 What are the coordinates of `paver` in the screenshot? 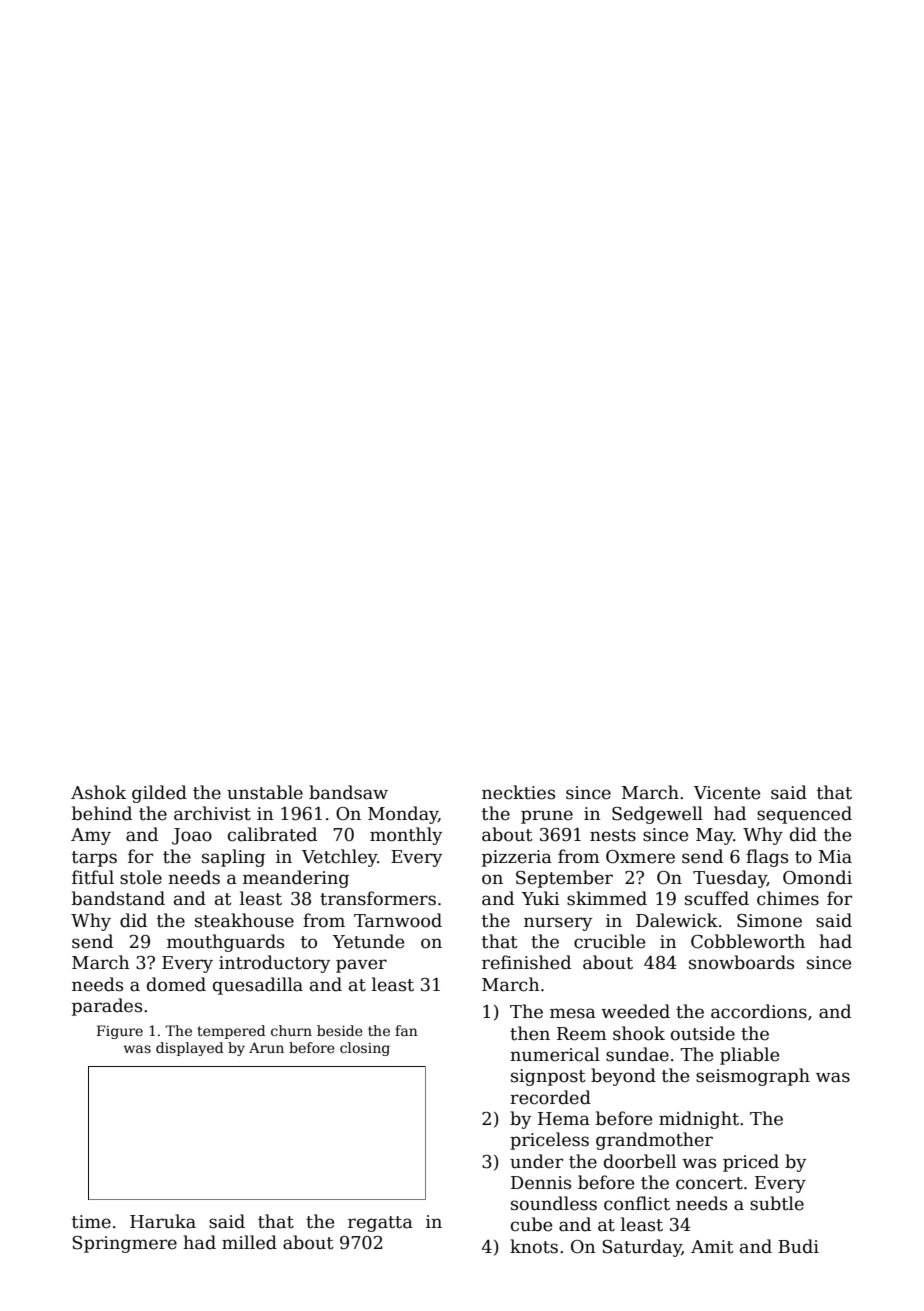 It's located at (361, 966).
